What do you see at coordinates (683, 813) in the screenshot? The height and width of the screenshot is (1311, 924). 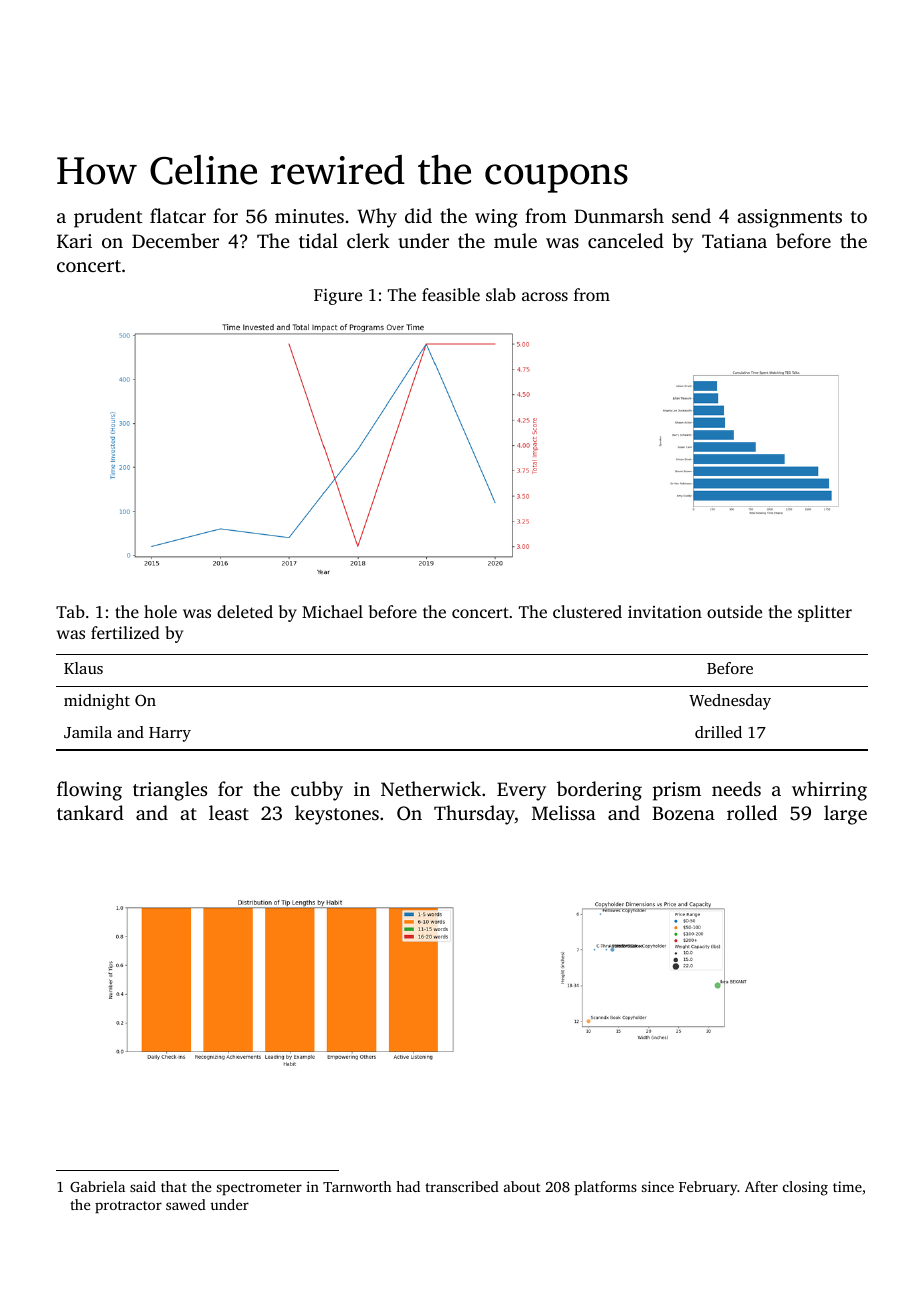 I see `Bozena` at bounding box center [683, 813].
